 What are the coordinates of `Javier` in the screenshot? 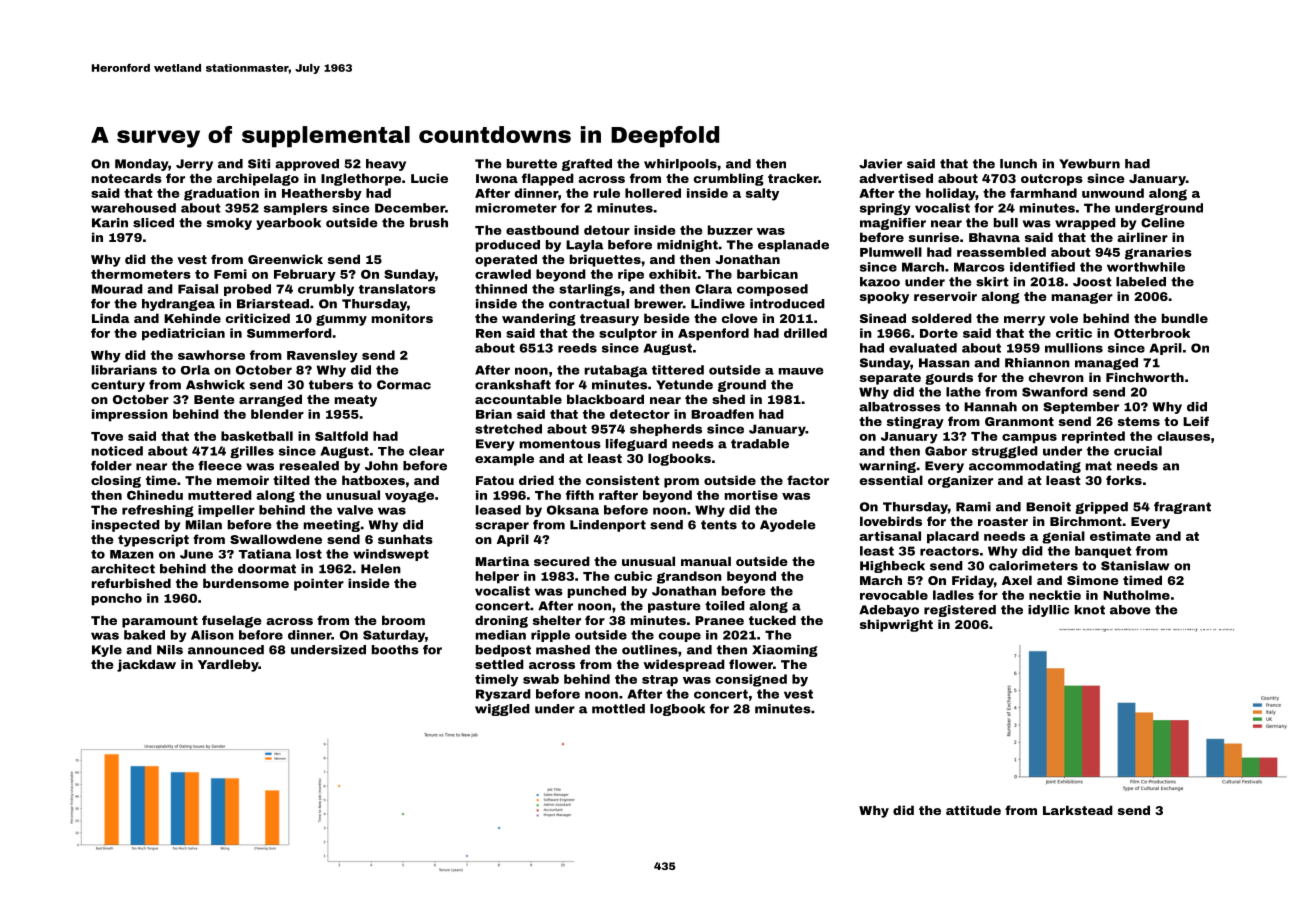 It's located at (880, 164).
